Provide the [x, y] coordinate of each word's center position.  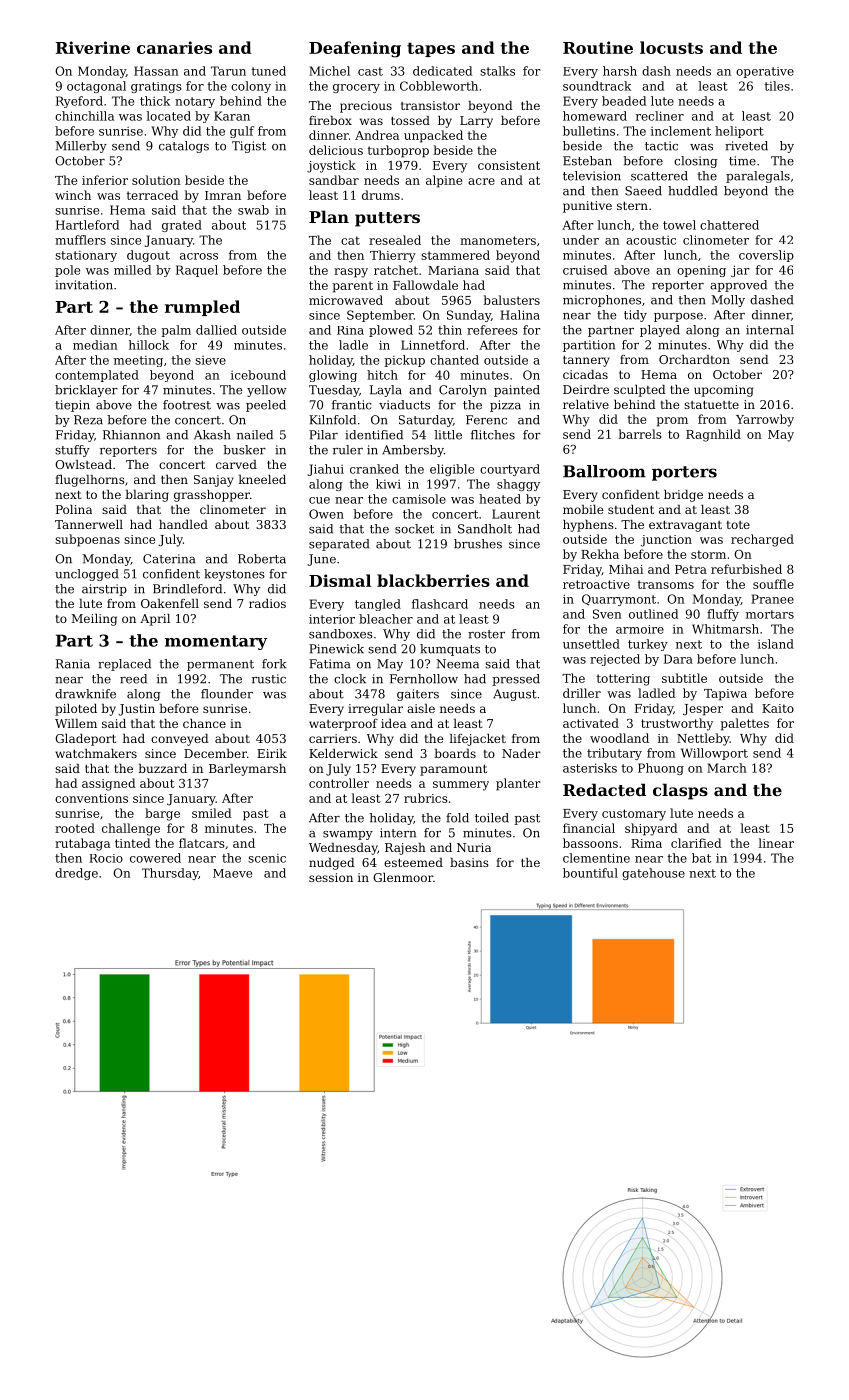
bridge [683, 496]
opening [701, 271]
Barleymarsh [247, 770]
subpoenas [87, 540]
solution [156, 180]
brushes [478, 544]
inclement [681, 131]
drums [381, 195]
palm [176, 331]
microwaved [346, 300]
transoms [666, 584]
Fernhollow [424, 679]
